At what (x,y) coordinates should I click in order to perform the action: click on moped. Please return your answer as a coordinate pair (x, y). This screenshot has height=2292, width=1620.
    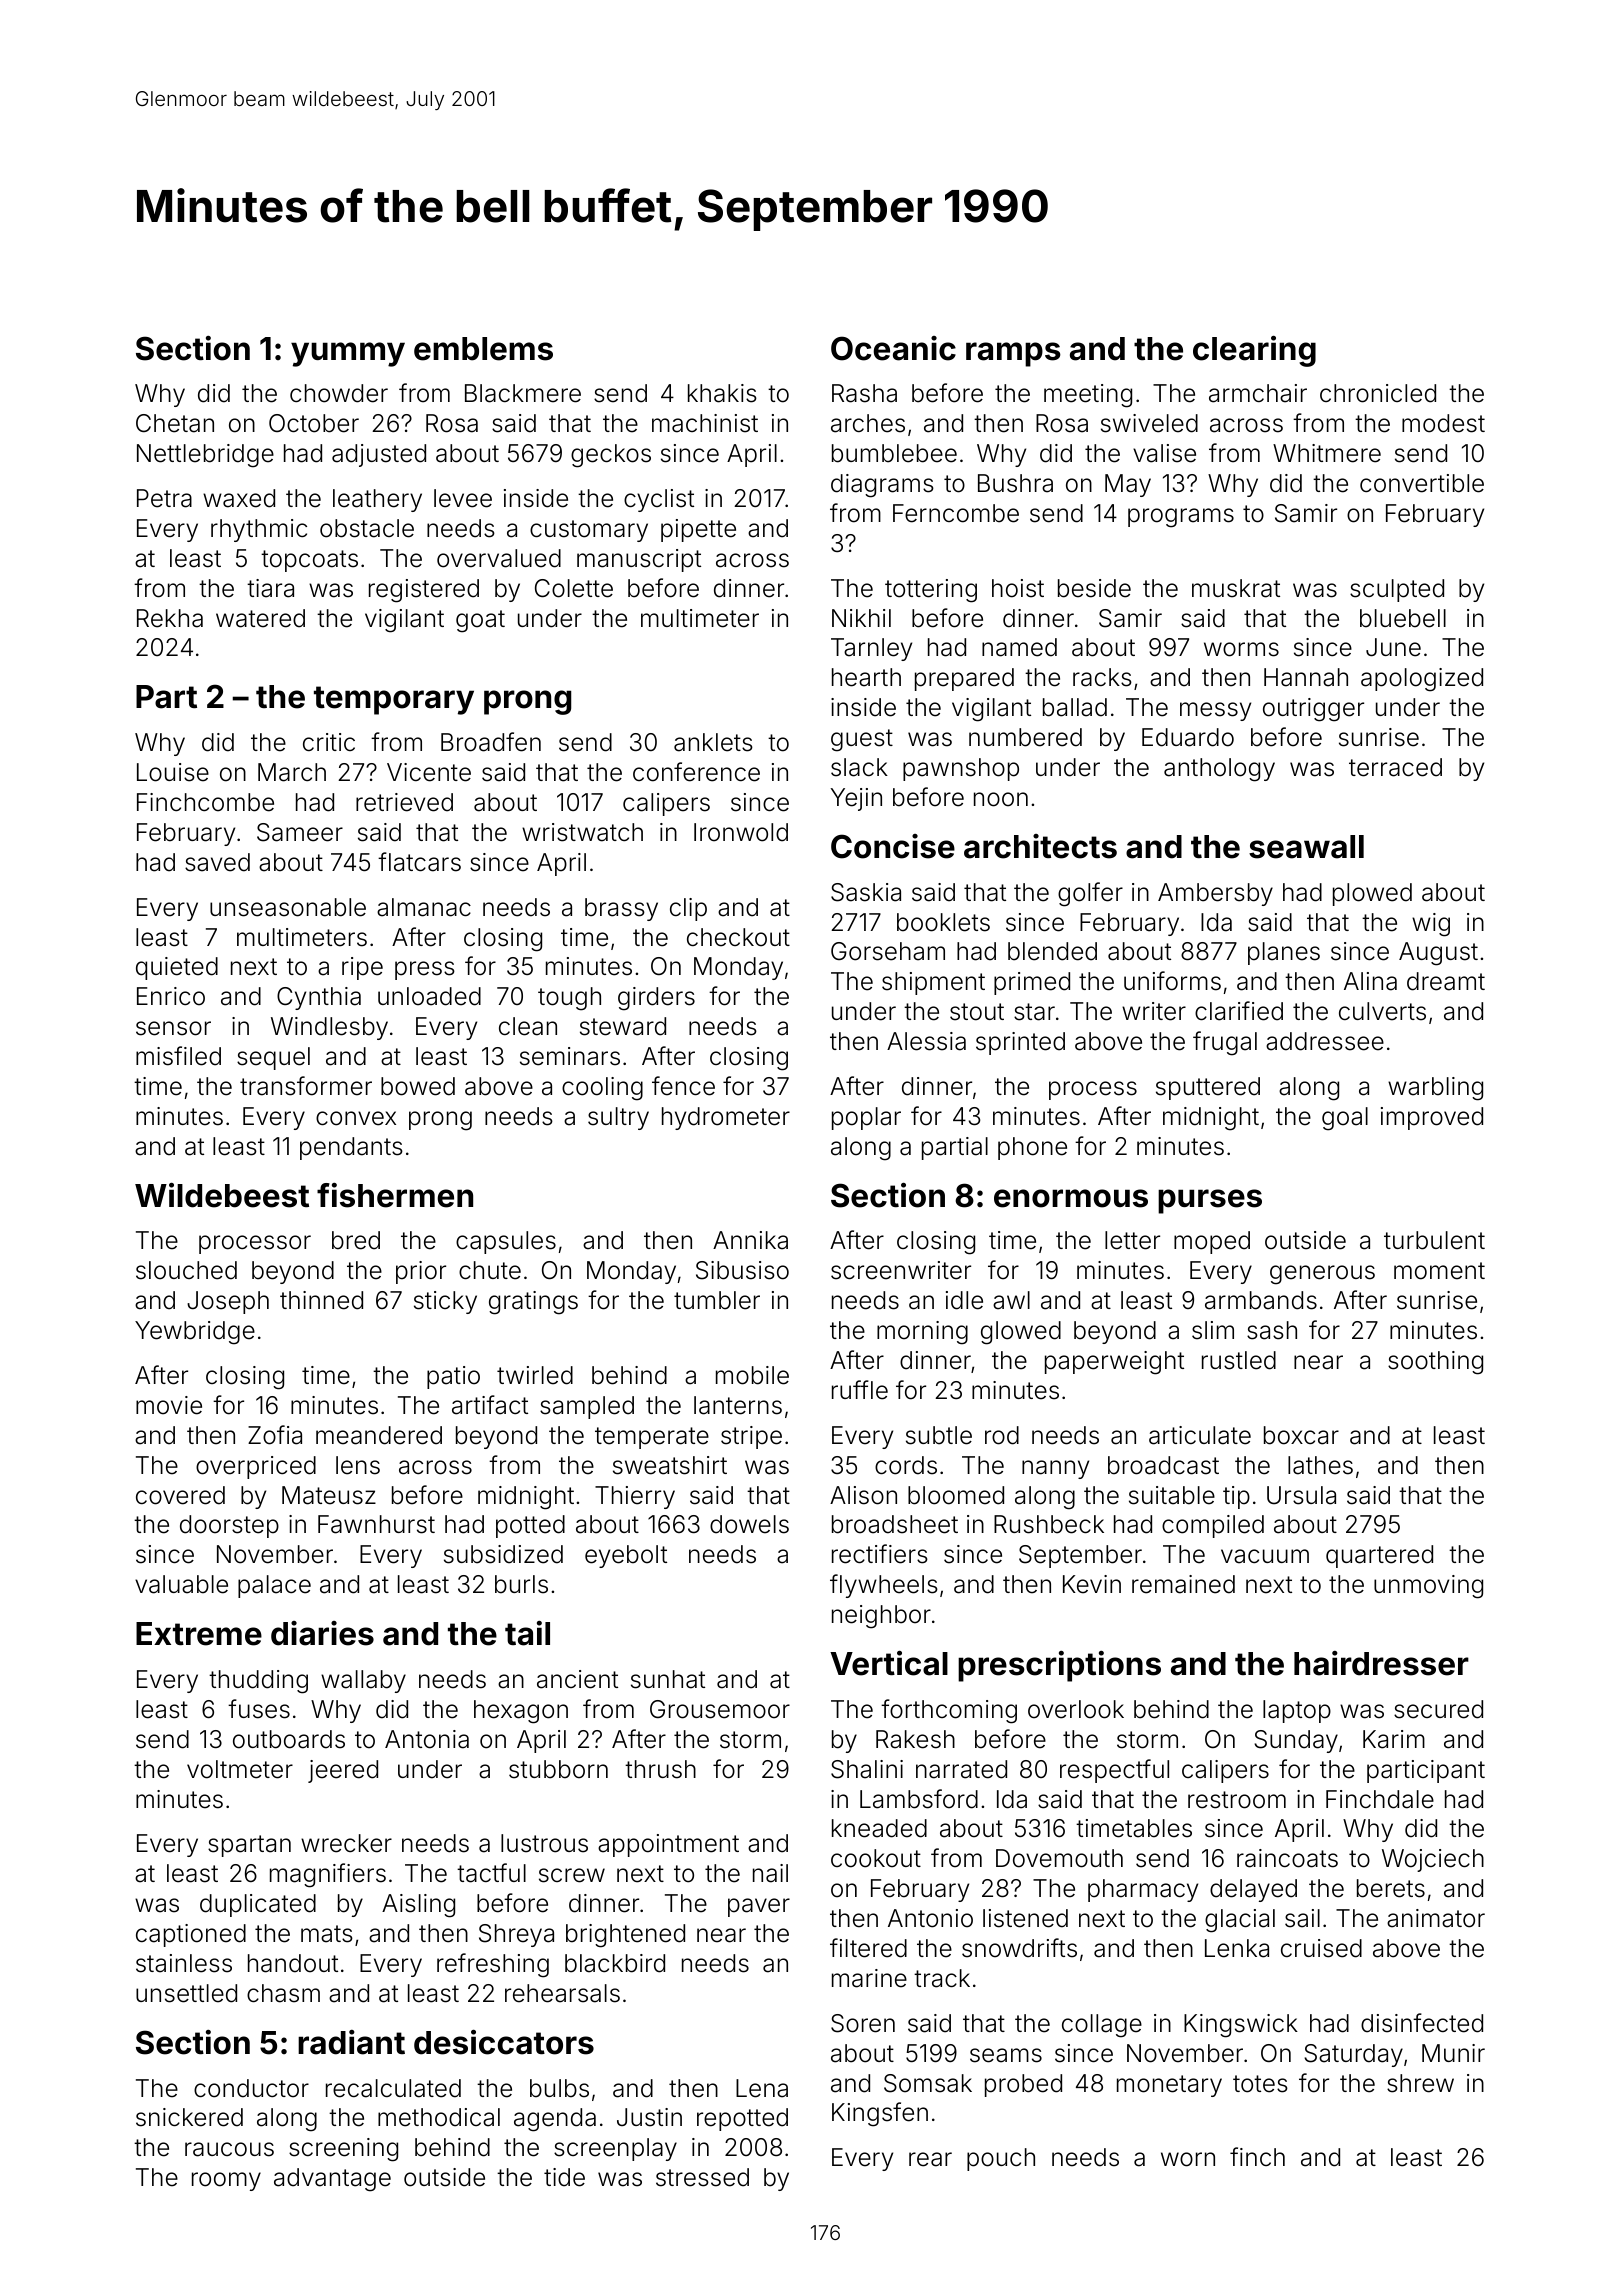
    Looking at the image, I should click on (1212, 1242).
